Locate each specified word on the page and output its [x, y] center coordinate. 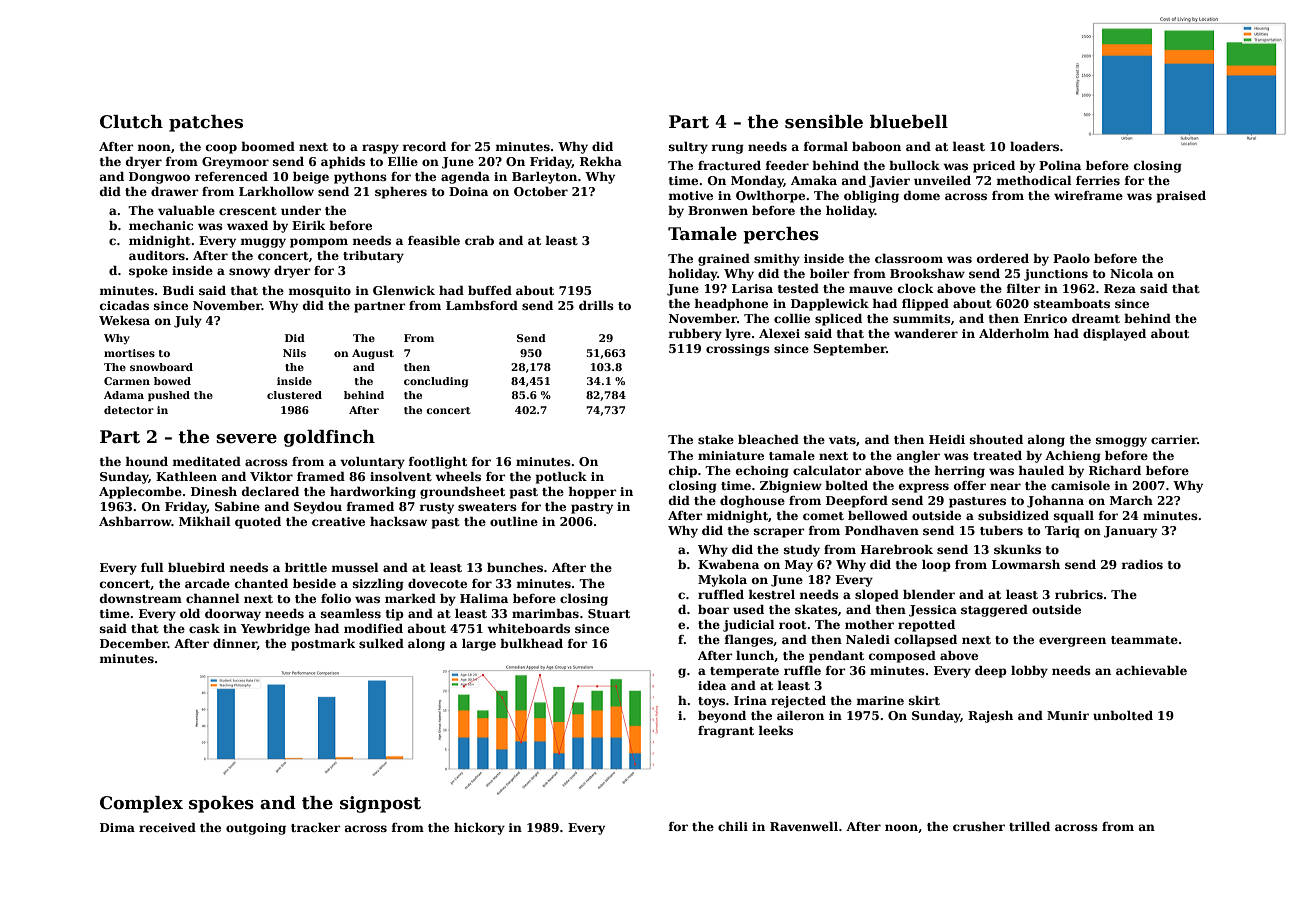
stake [716, 439]
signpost [380, 804]
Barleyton [544, 178]
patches [206, 123]
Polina [1060, 165]
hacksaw [398, 521]
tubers [1001, 530]
